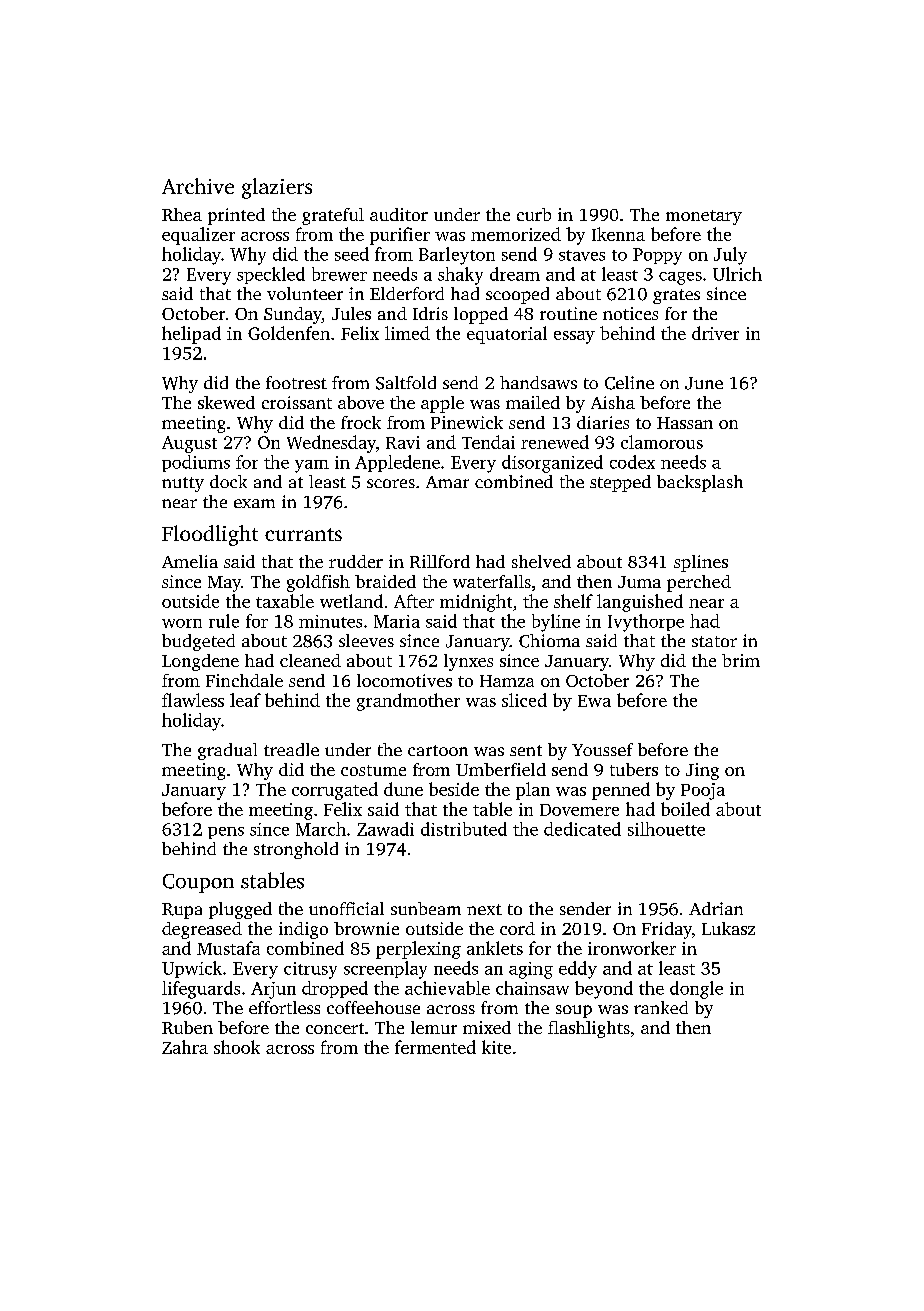 This page has height=1311, width=924. What do you see at coordinates (741, 660) in the page?
I see `brim` at bounding box center [741, 660].
